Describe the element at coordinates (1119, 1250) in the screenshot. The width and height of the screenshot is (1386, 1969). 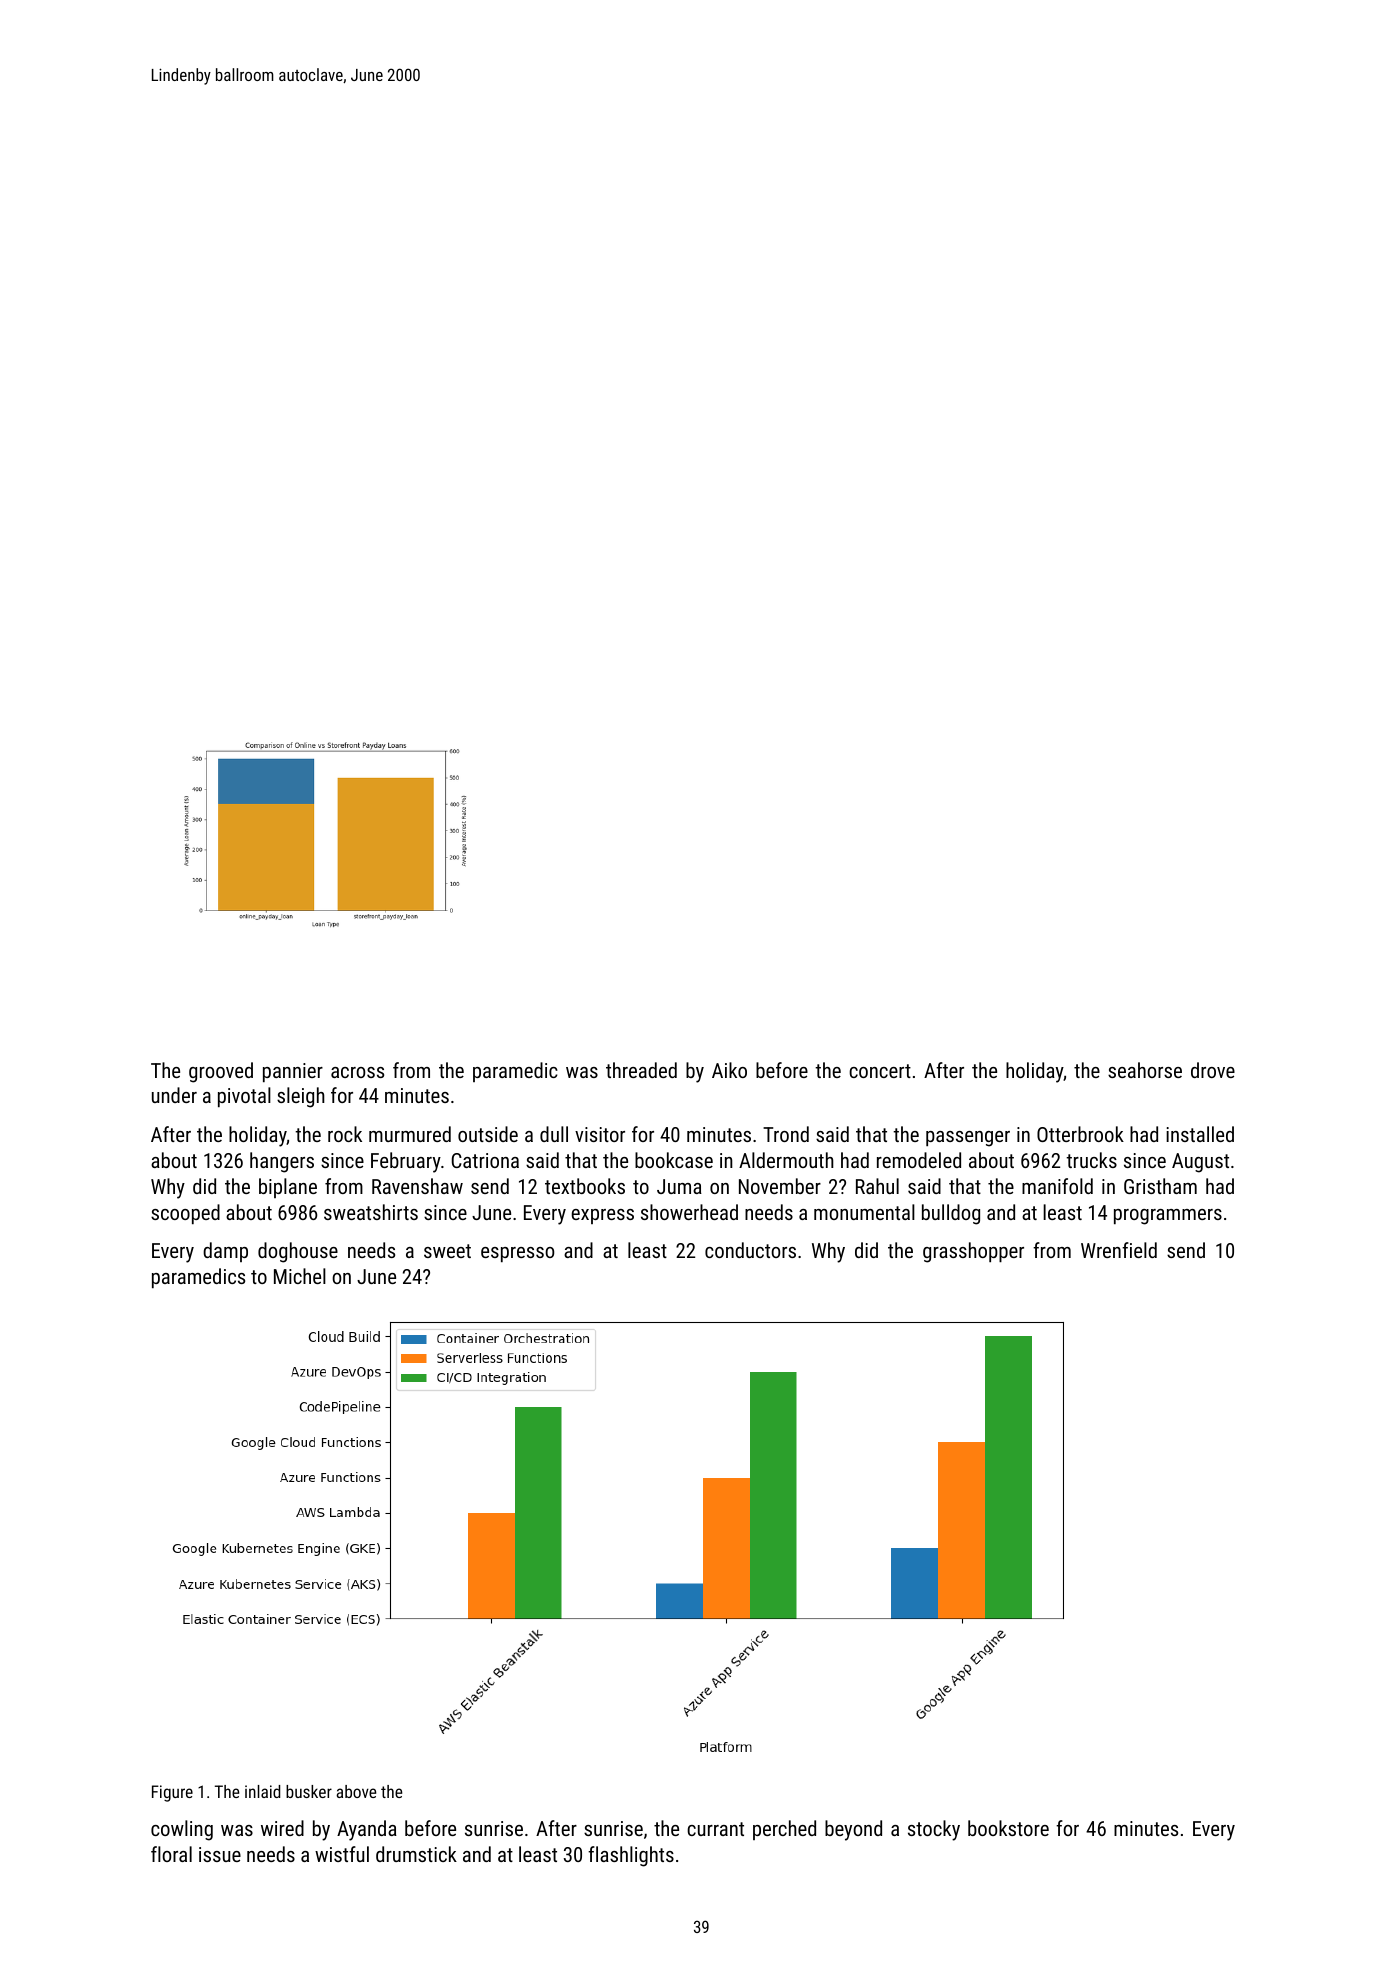
I see `Wrenfield` at that location.
